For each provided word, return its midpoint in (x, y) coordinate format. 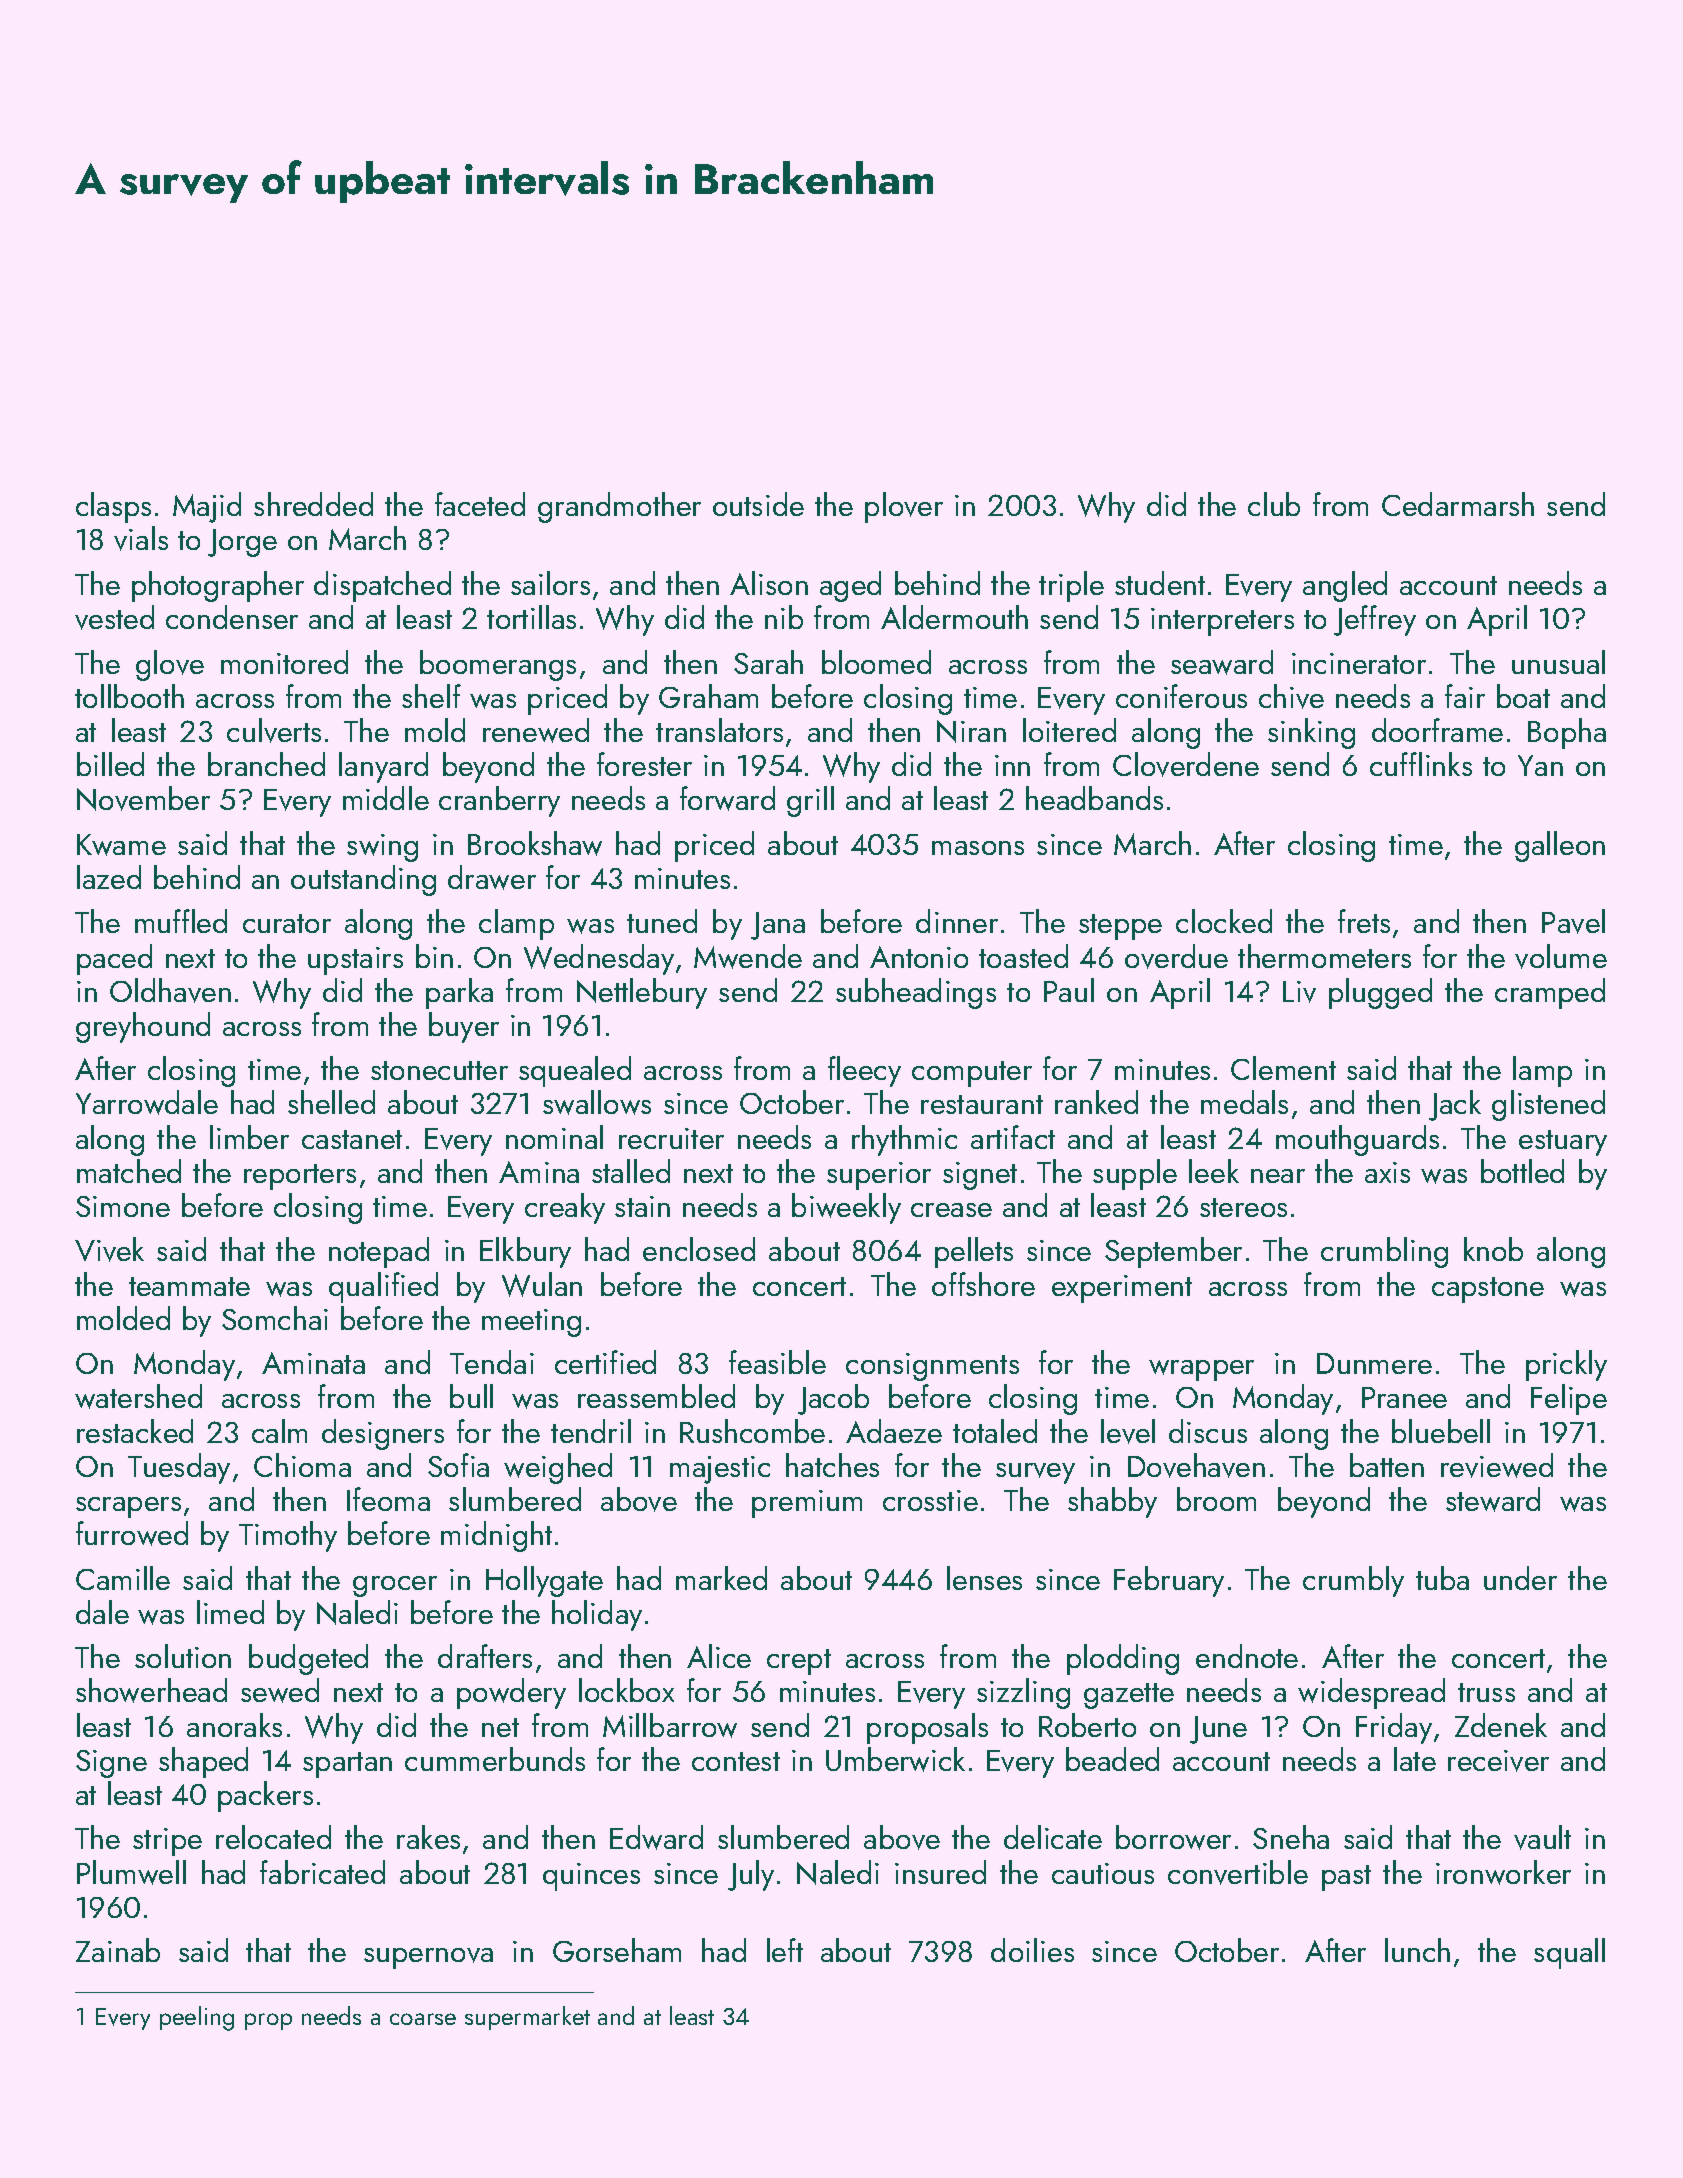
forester (644, 764)
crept (799, 1662)
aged (850, 586)
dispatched (382, 586)
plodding (1123, 1659)
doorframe (1437, 730)
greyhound (143, 1027)
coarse (423, 2019)
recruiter (671, 1138)
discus (1208, 1431)
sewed (280, 1690)
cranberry (499, 801)
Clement (1283, 1068)
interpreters (1222, 622)
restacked (135, 1431)
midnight (496, 1536)
